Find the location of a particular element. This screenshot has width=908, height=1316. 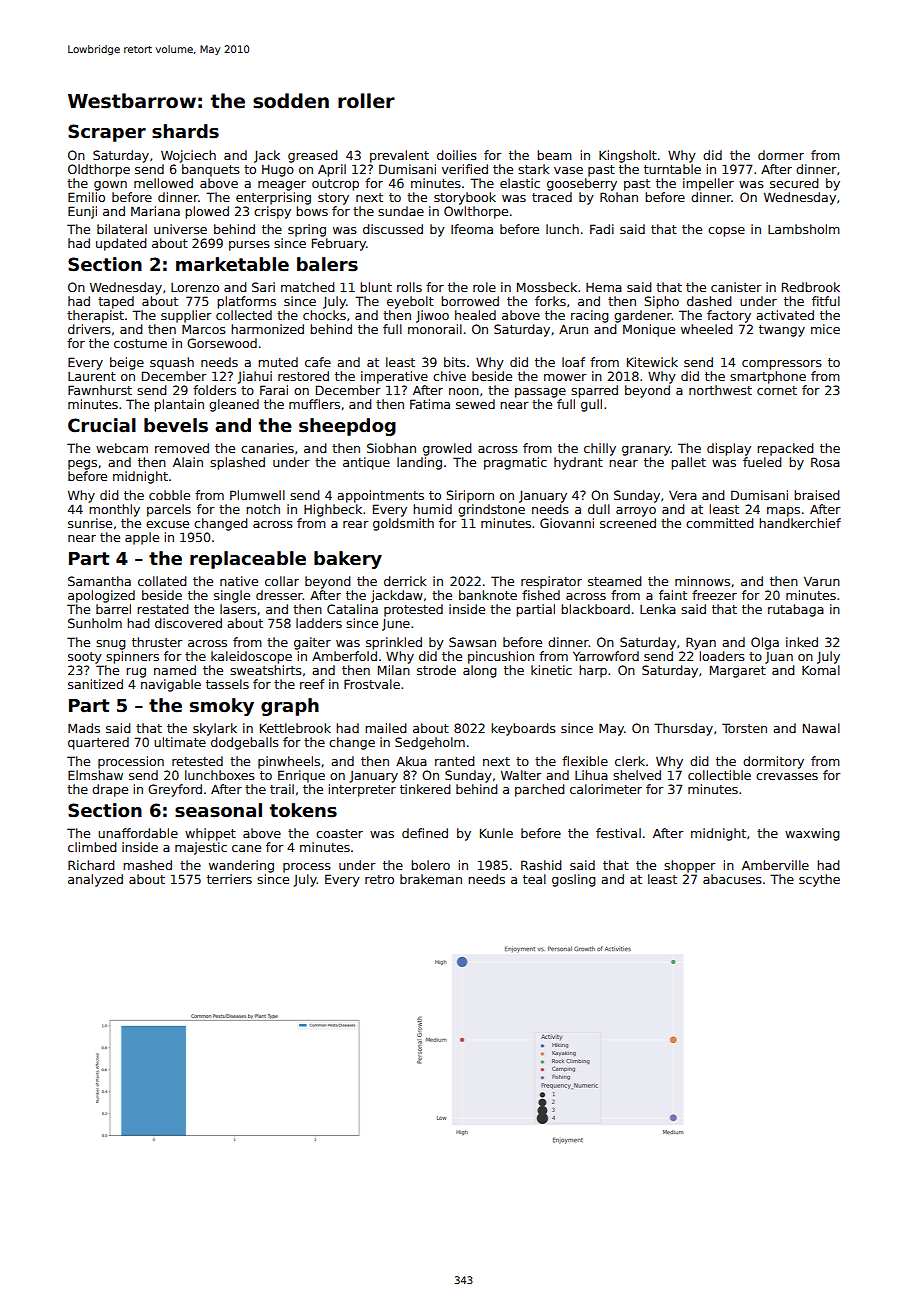

prevalent is located at coordinates (399, 156).
